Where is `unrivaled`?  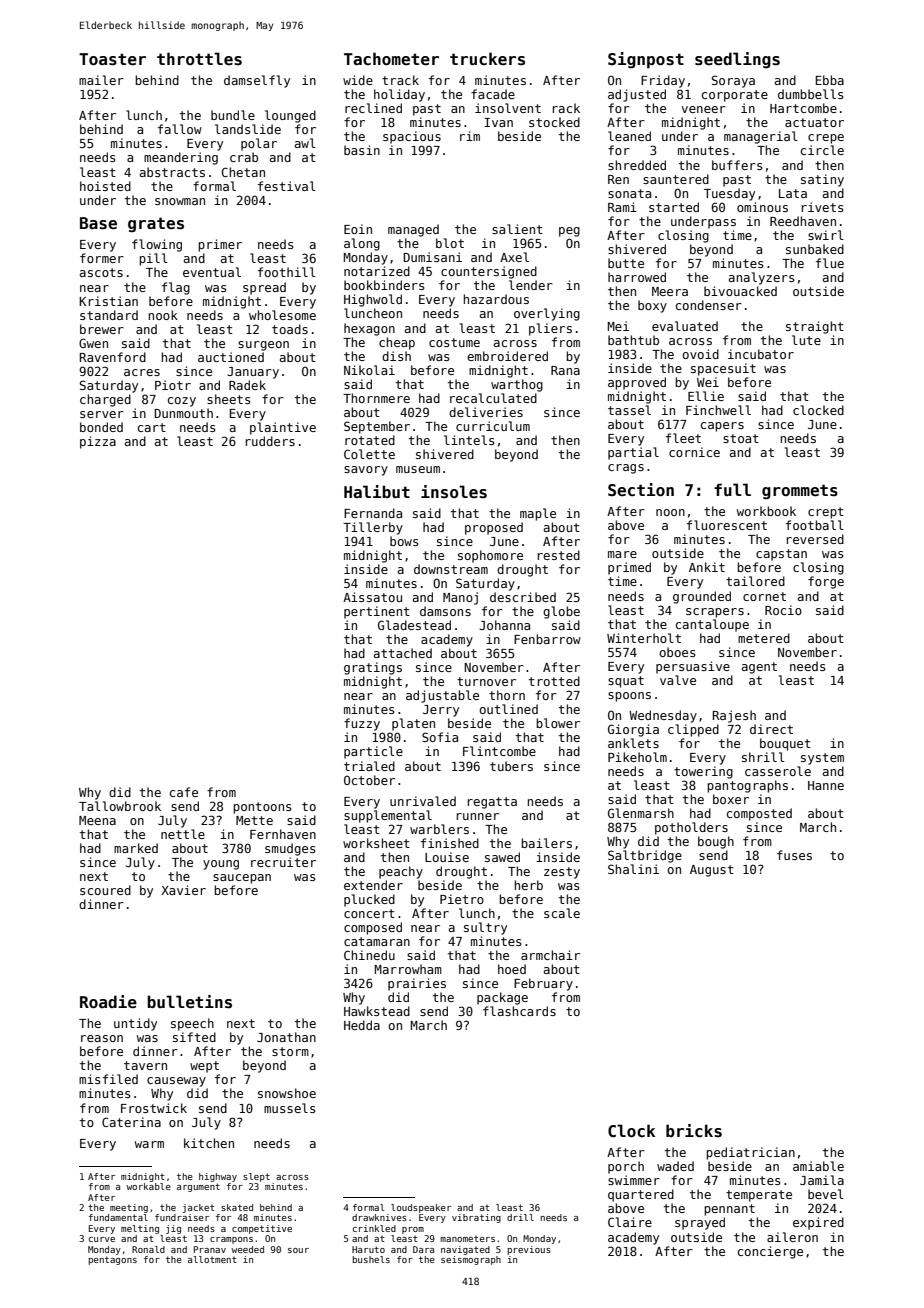 unrivaled is located at coordinates (423, 801).
